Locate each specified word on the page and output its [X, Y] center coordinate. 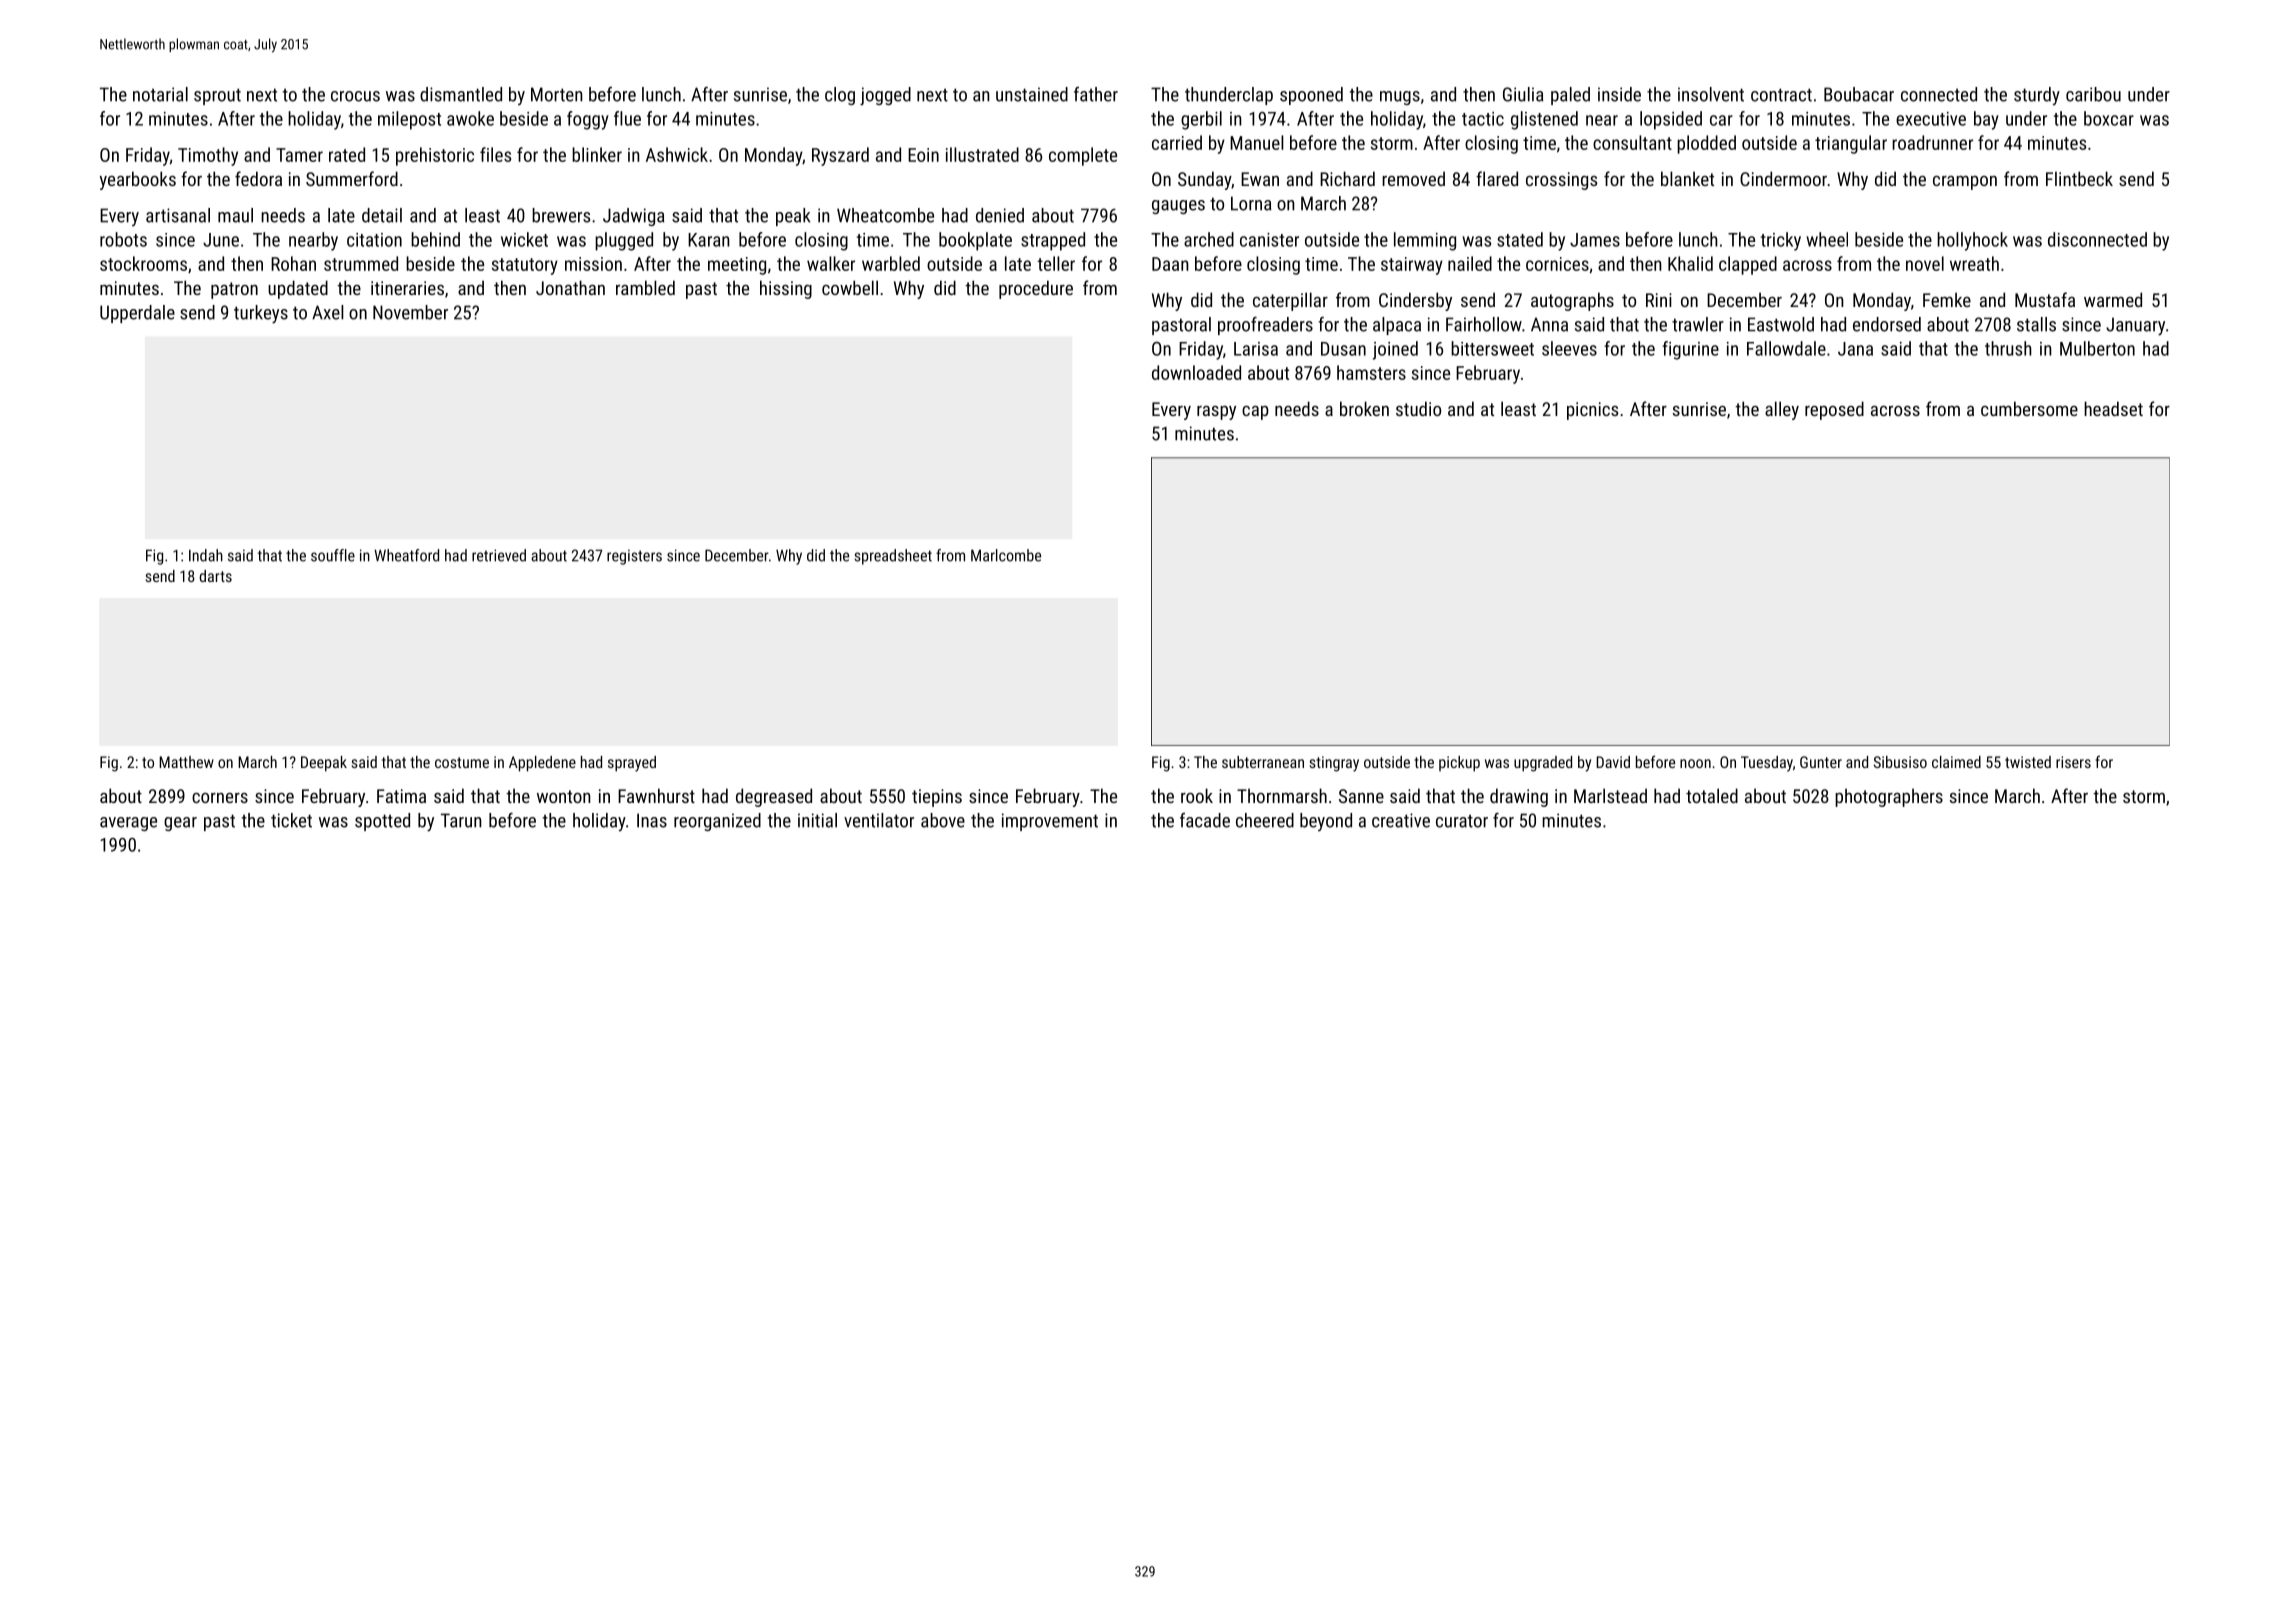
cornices [1557, 264]
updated [298, 289]
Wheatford [406, 555]
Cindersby [1415, 301]
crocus [355, 96]
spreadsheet [893, 557]
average [128, 824]
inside [1619, 94]
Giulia [1523, 94]
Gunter [1821, 762]
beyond [1326, 822]
